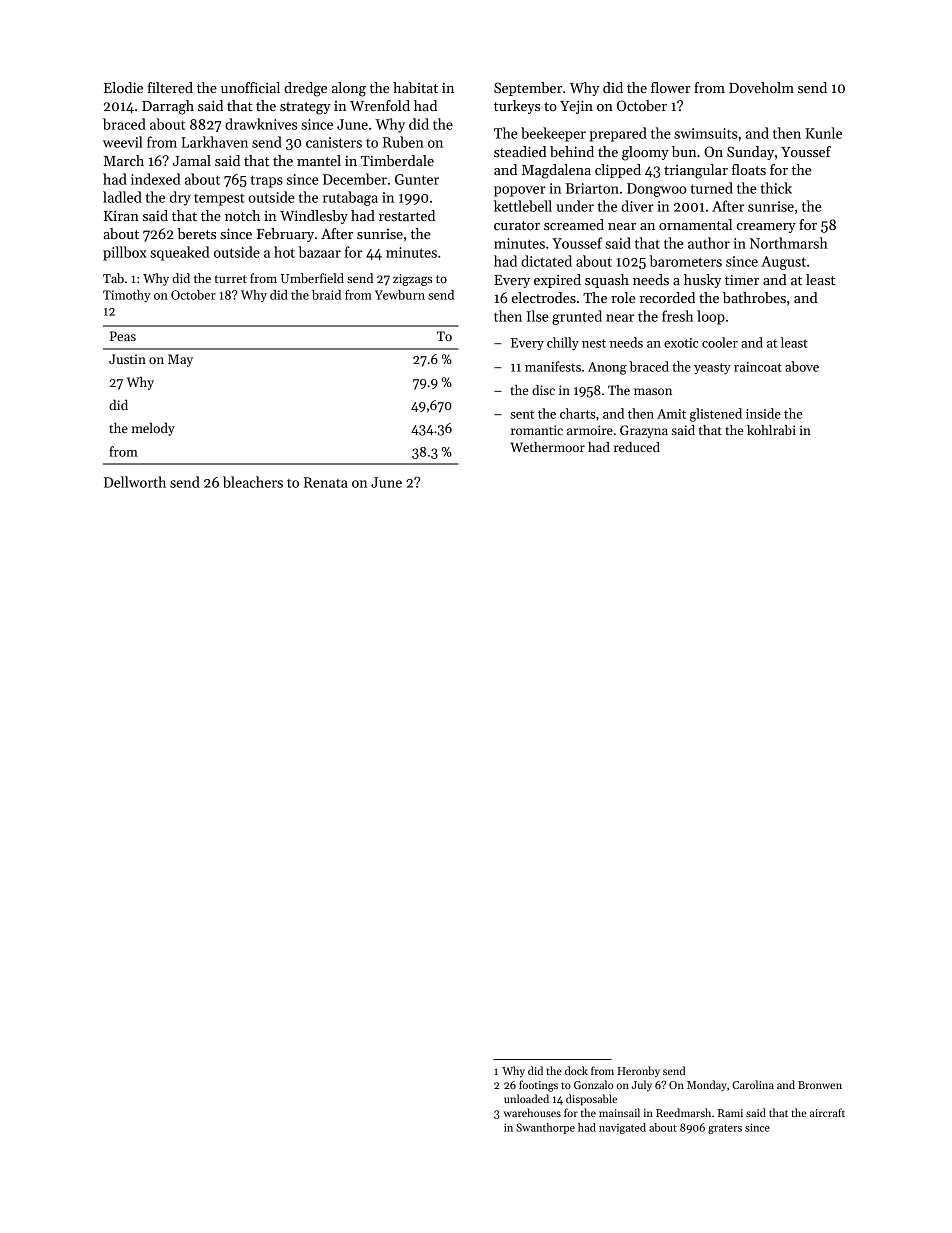 The width and height of the page is (952, 1233). I want to click on Yewburn, so click(400, 295).
